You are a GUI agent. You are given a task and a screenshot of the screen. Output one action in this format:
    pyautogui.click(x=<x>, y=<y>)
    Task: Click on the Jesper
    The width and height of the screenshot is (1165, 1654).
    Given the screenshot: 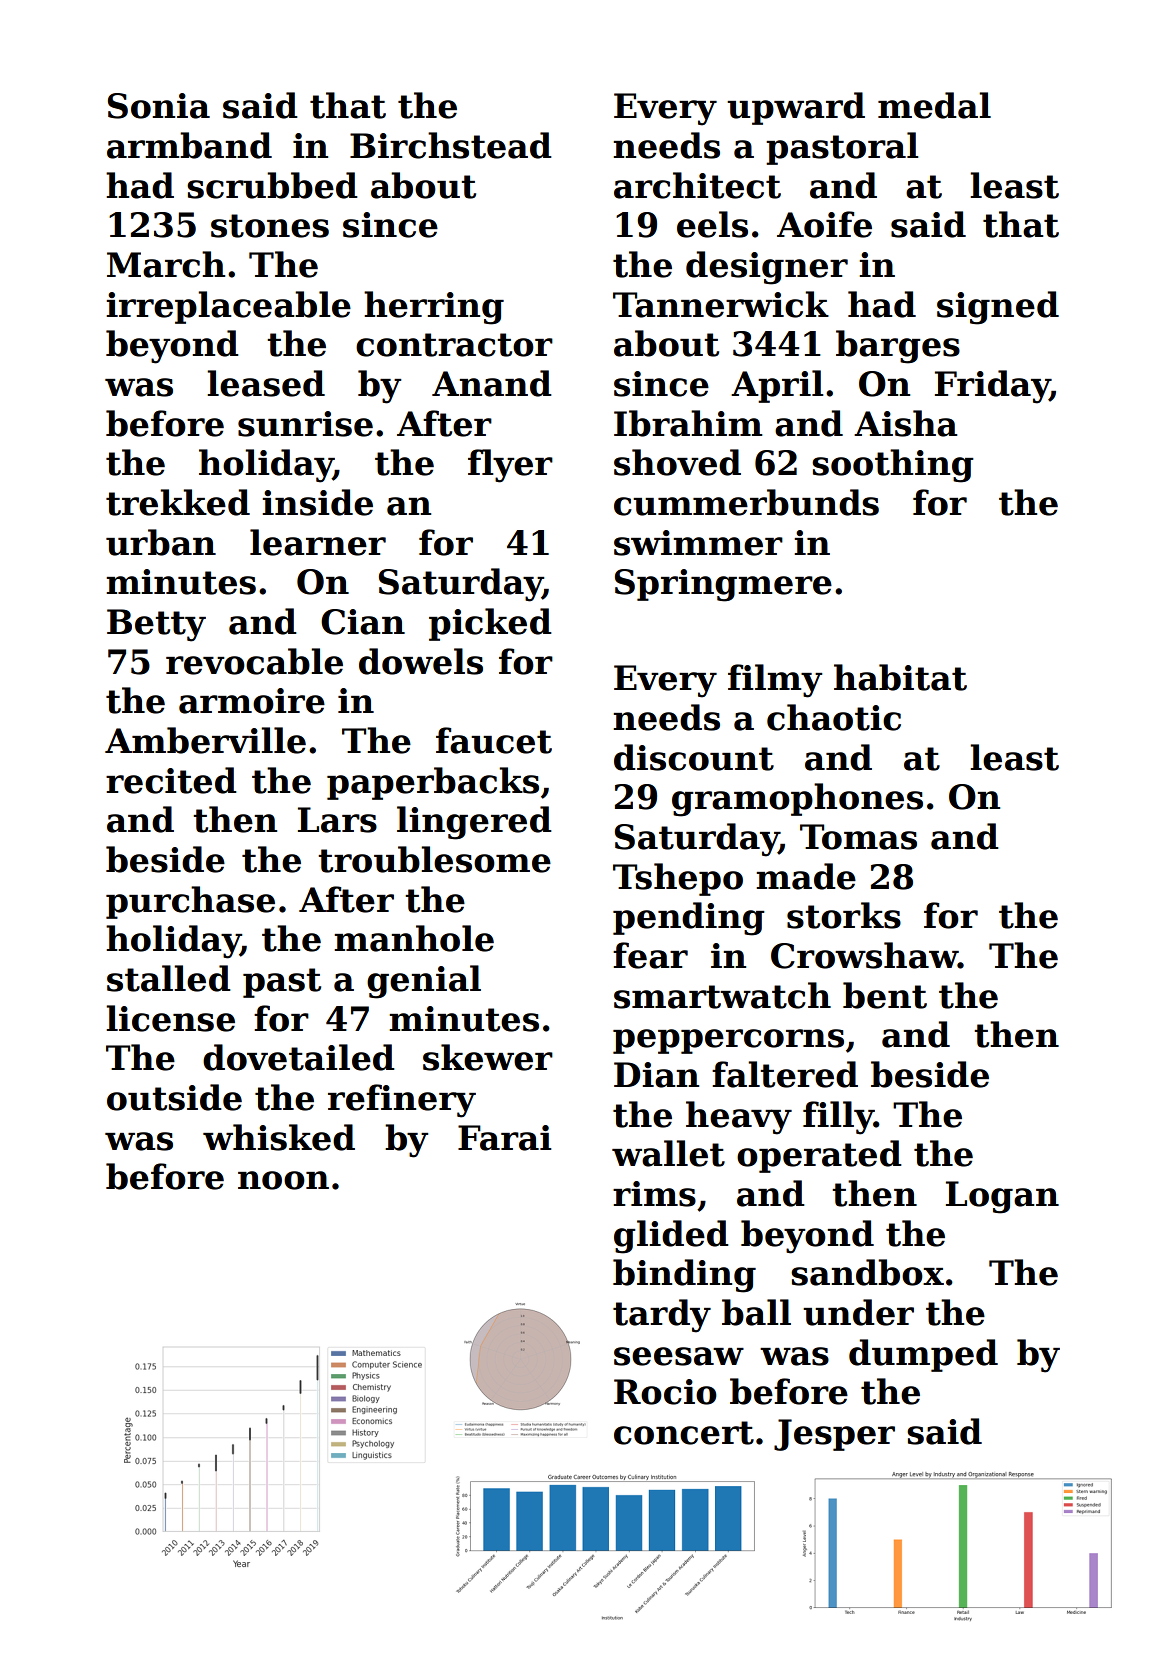 What is the action you would take?
    pyautogui.click(x=834, y=1435)
